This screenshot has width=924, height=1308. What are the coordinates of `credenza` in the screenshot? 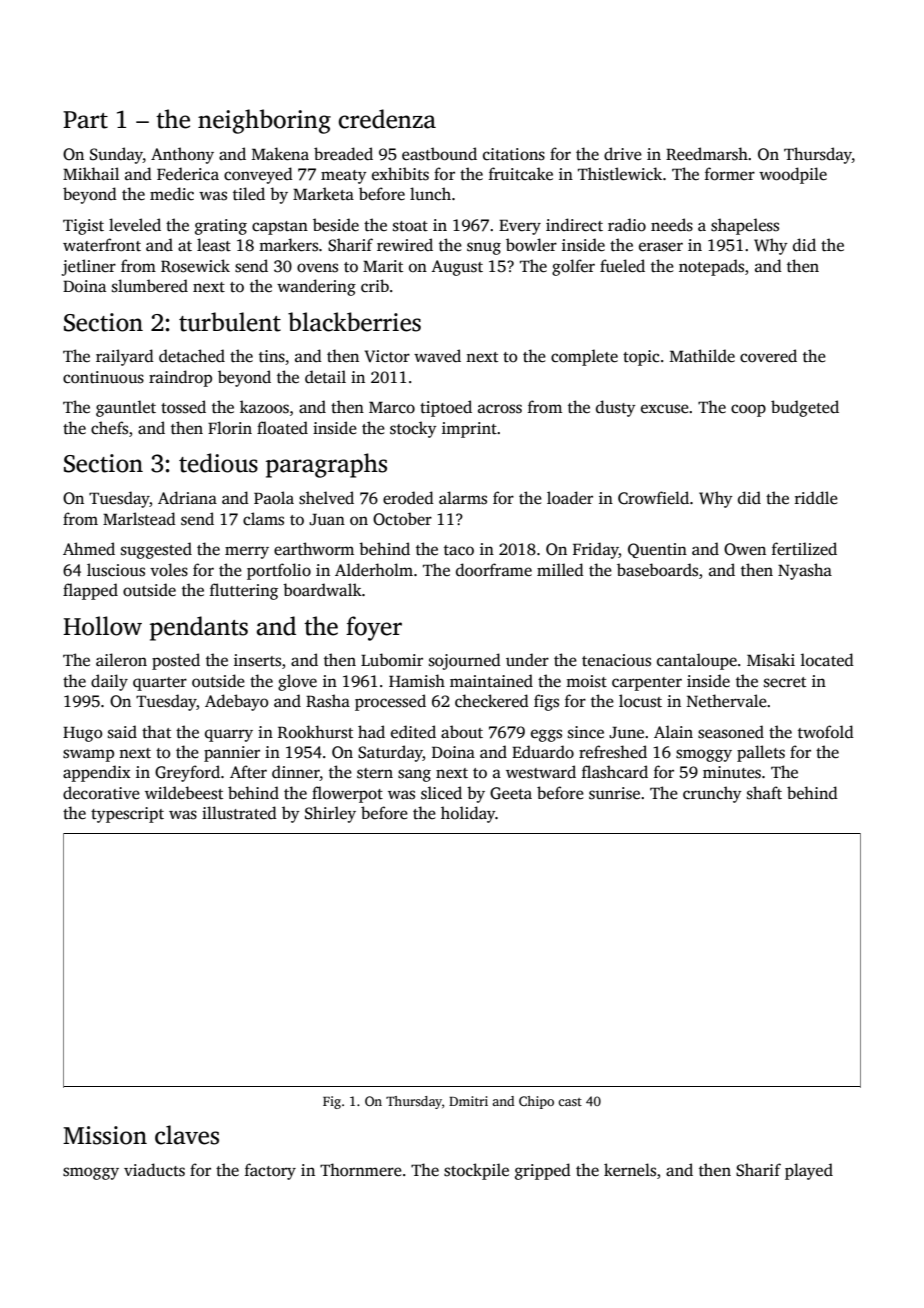 It's located at (387, 119).
